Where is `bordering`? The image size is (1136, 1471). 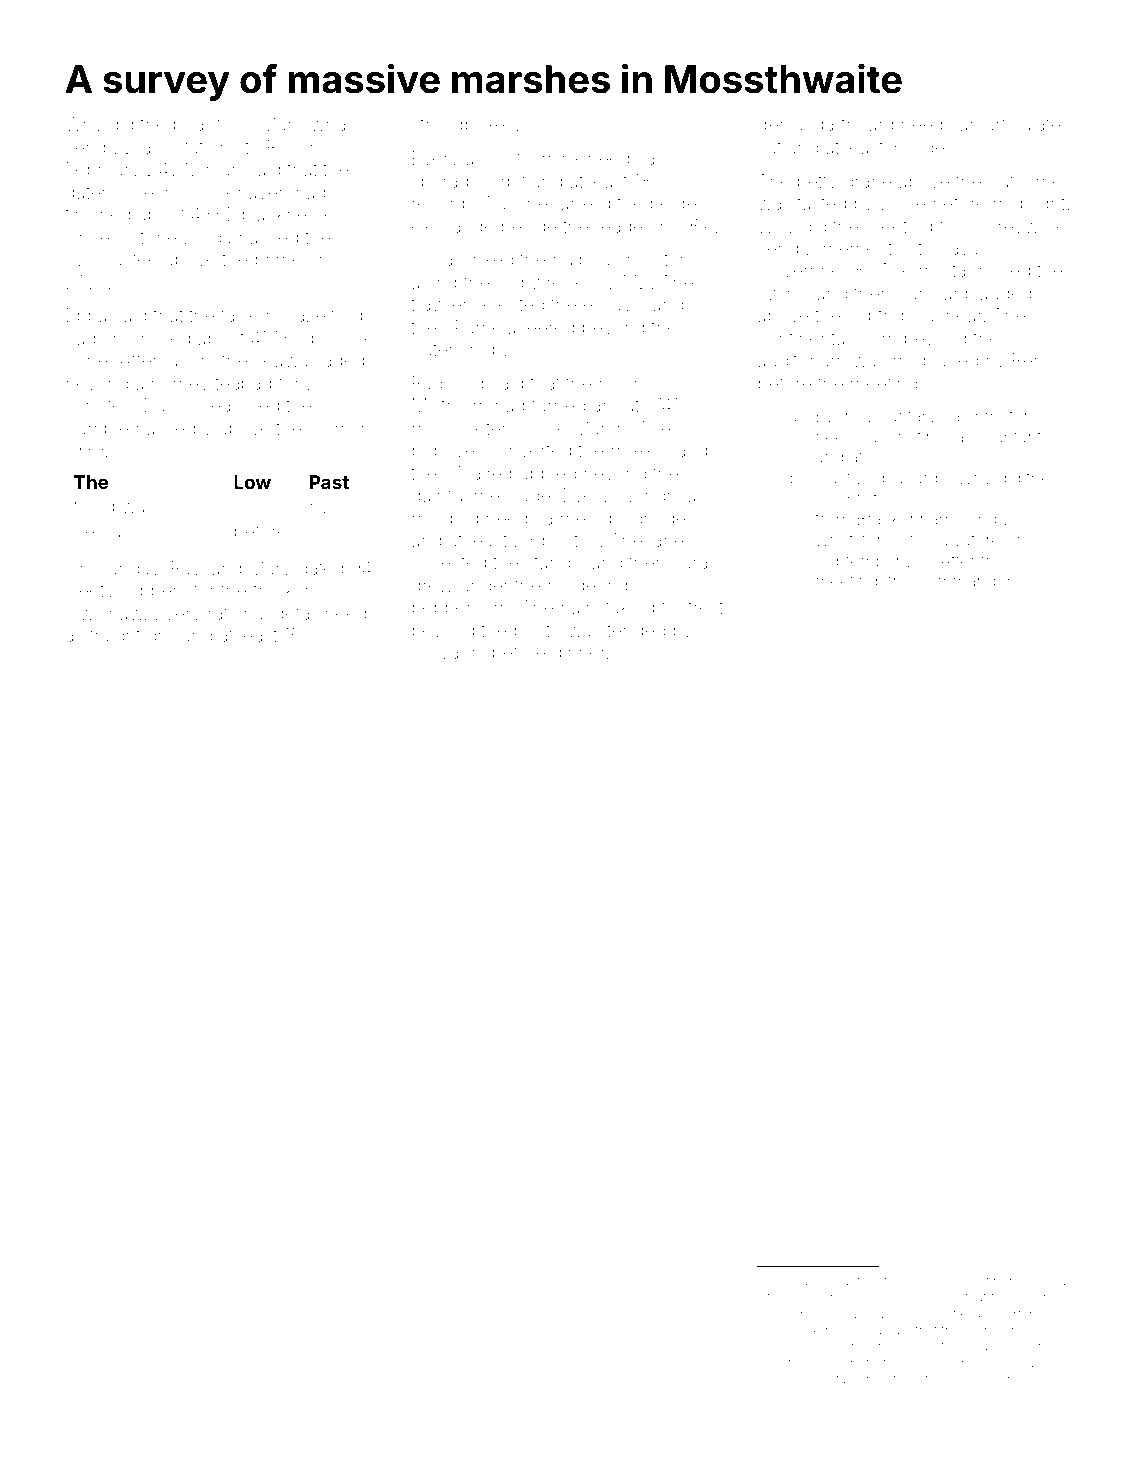
bordering is located at coordinates (588, 587).
